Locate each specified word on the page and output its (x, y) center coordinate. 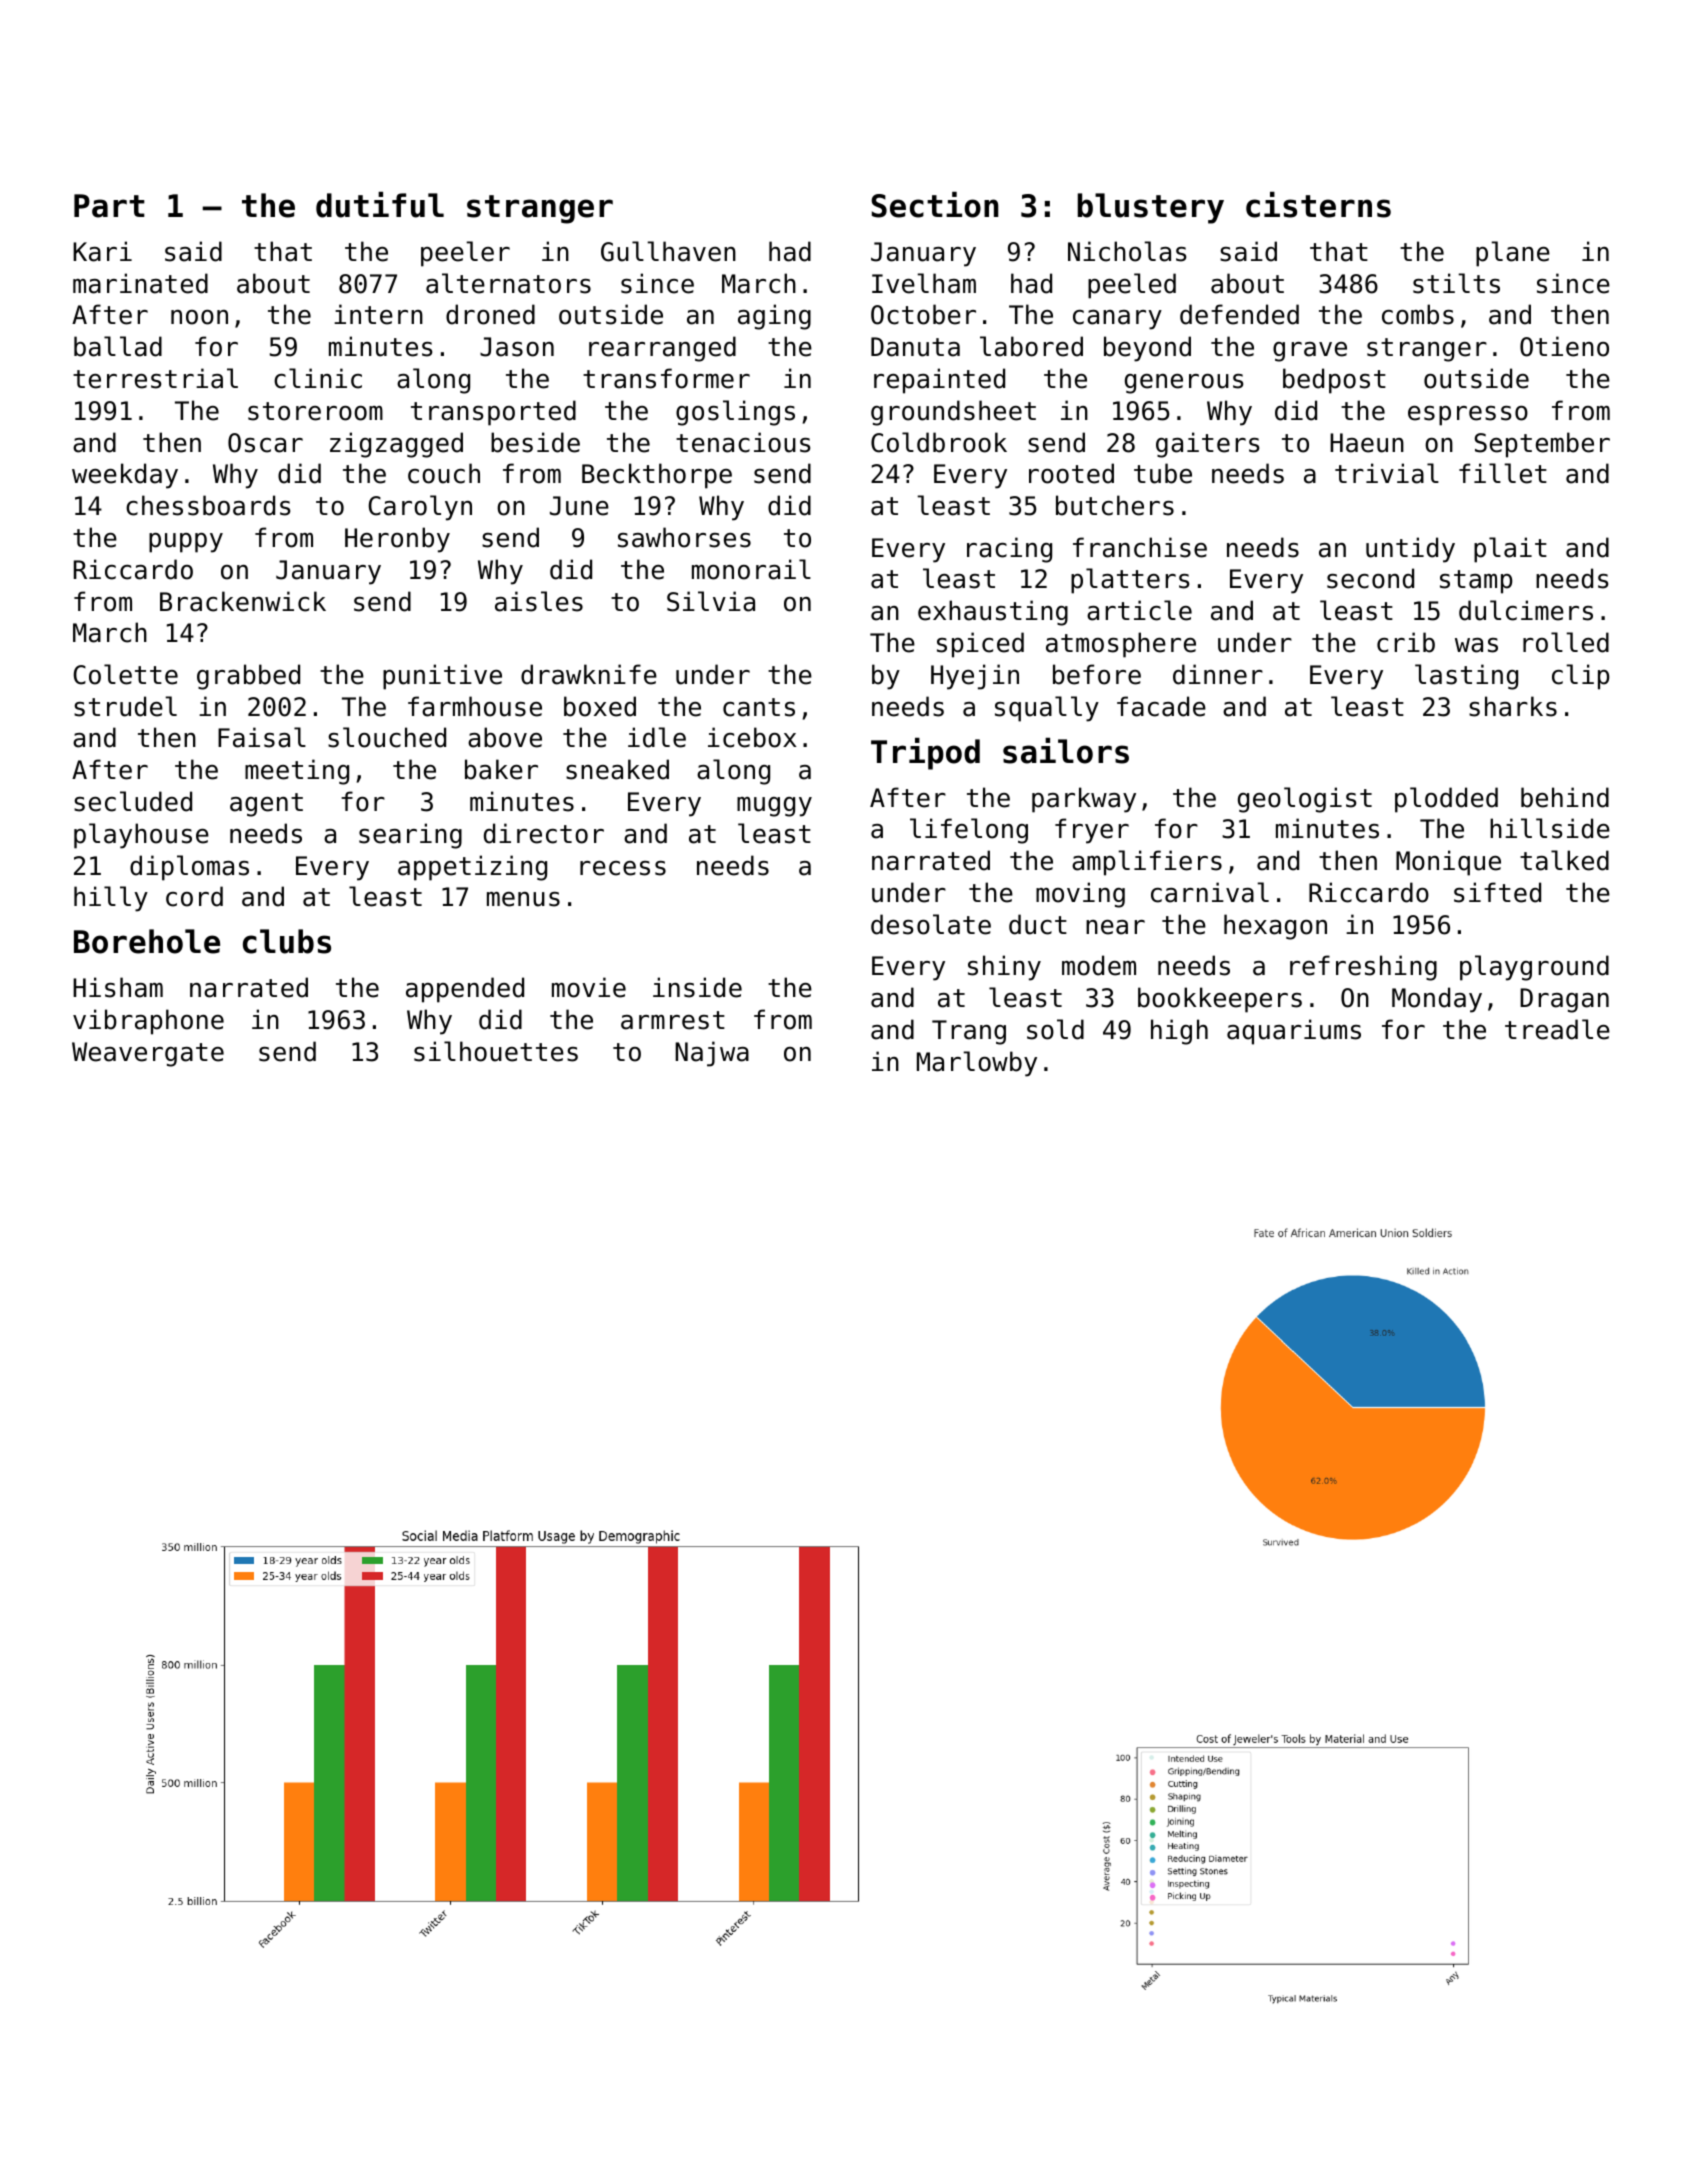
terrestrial (155, 378)
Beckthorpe (657, 476)
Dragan (1564, 1000)
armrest (673, 1020)
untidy (1410, 550)
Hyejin (975, 677)
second (1370, 578)
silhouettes (496, 1051)
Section (935, 205)
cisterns (1318, 205)
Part (109, 206)
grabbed (248, 677)
